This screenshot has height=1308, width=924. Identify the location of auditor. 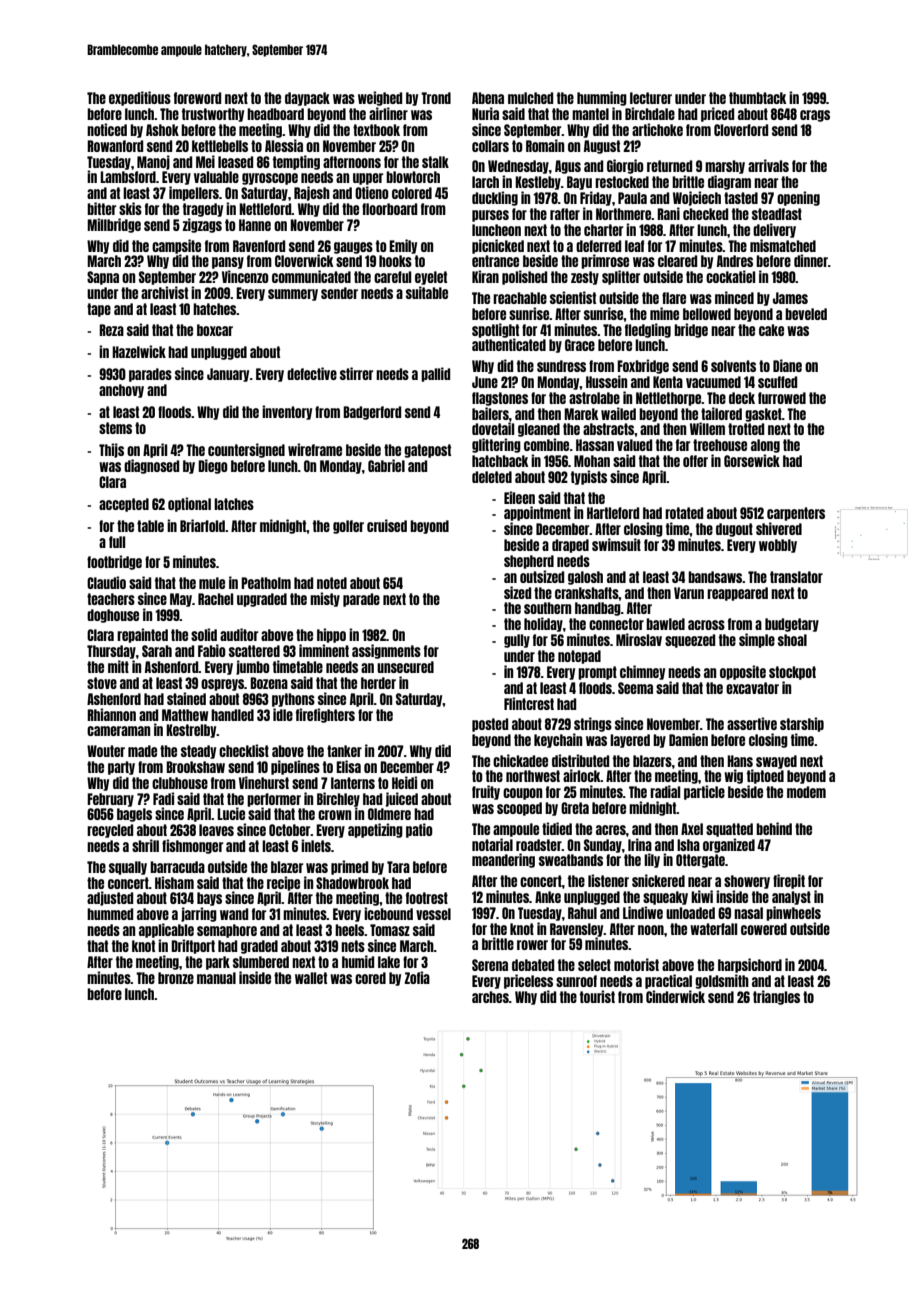
(239, 634).
